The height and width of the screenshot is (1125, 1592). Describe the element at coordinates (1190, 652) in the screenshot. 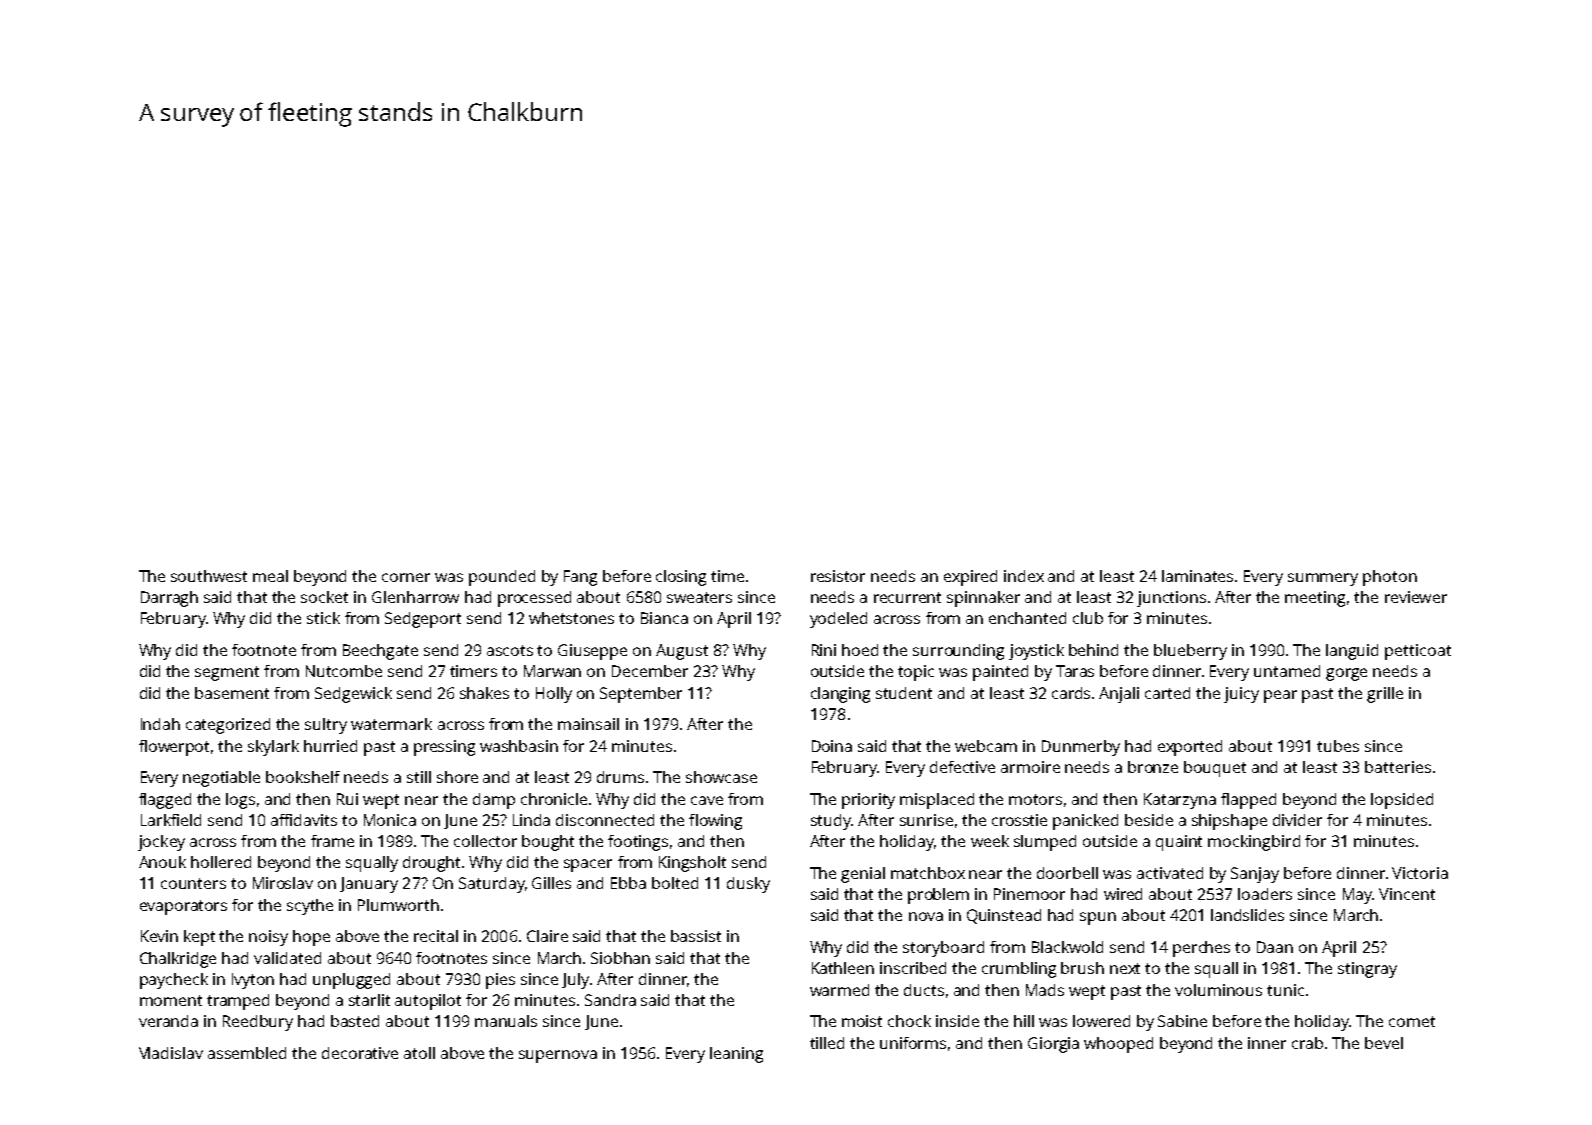

I see `blueberry` at that location.
